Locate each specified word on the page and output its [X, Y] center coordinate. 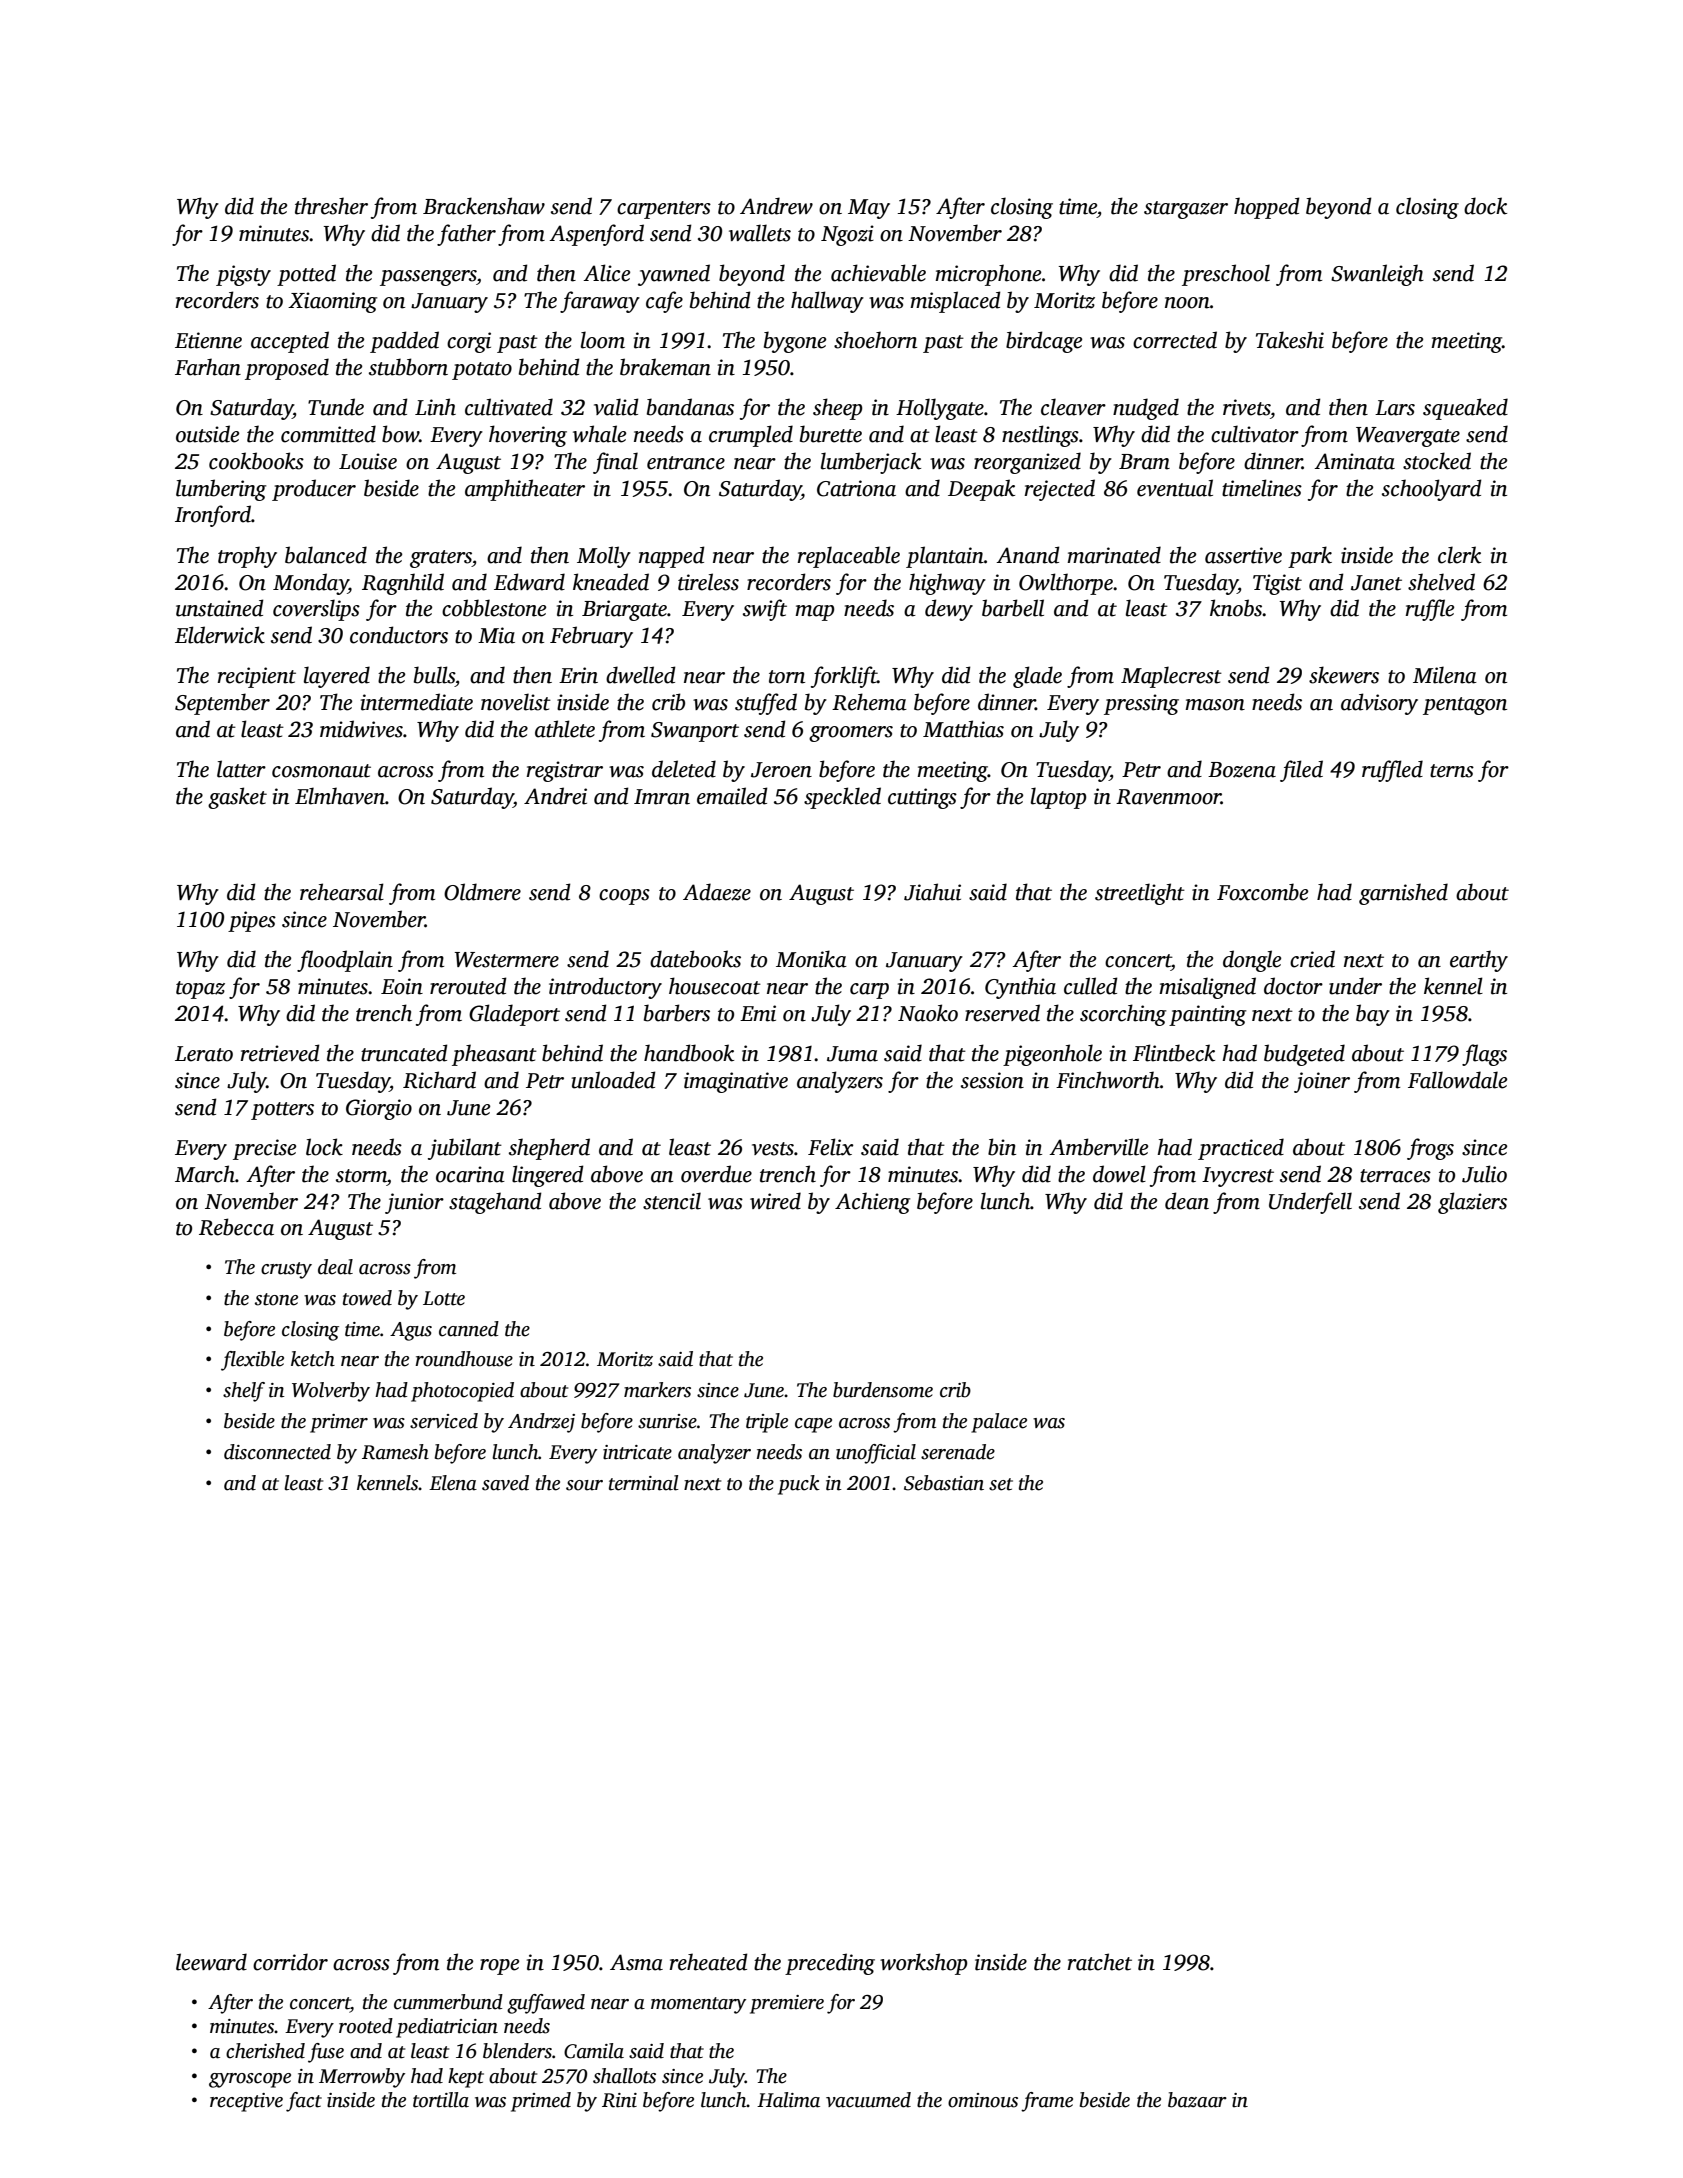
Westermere [507, 960]
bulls [434, 675]
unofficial [876, 1454]
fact [304, 2102]
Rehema [869, 702]
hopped [1267, 208]
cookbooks [256, 461]
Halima [788, 2100]
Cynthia [1020, 988]
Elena [453, 1483]
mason [1215, 705]
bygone [795, 342]
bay [1373, 1015]
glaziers [1472, 1203]
